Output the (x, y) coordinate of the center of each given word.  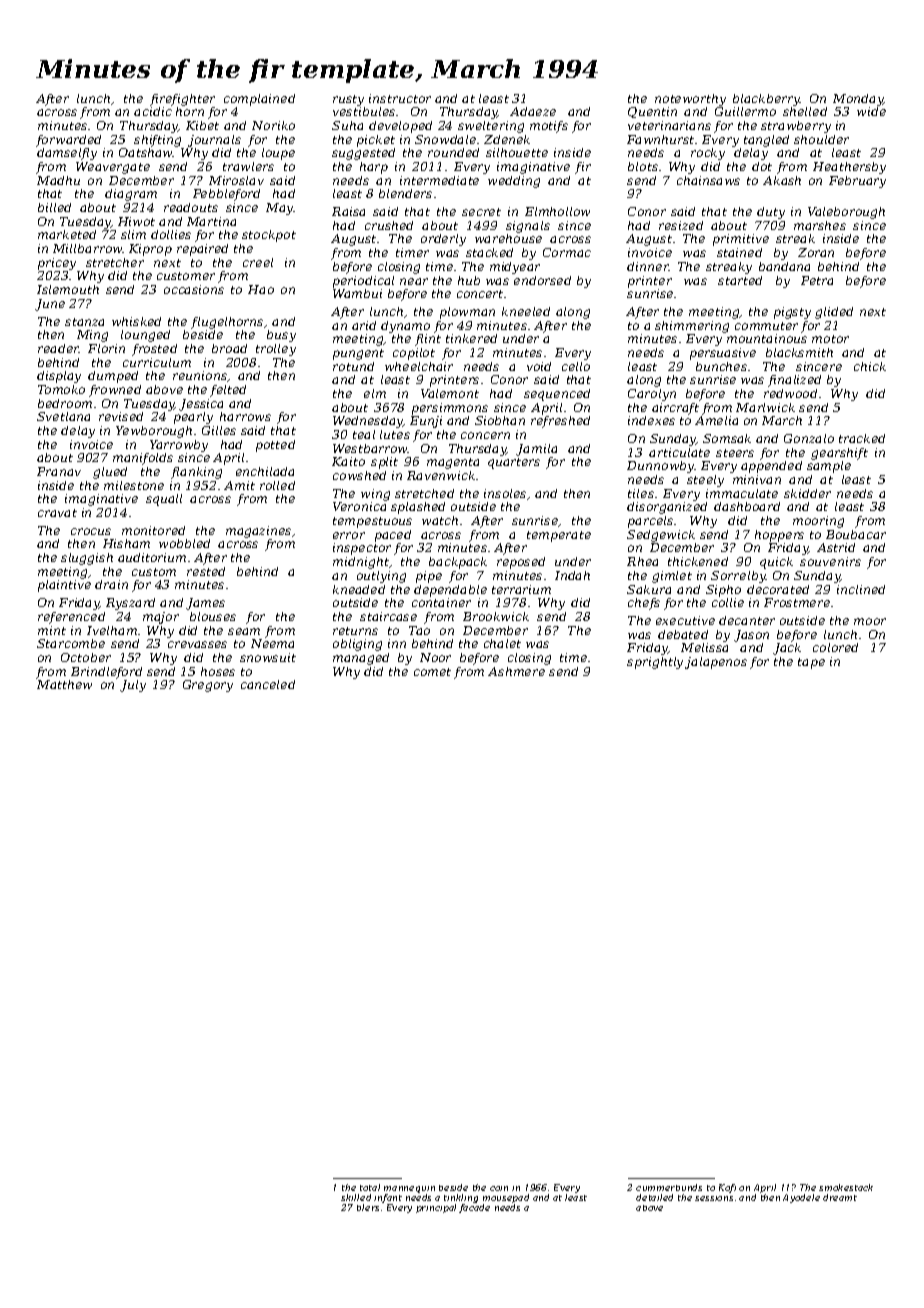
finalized (794, 381)
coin (499, 1188)
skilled (356, 1197)
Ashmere (516, 671)
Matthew (64, 684)
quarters (514, 463)
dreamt (840, 1197)
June (50, 305)
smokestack (846, 1187)
